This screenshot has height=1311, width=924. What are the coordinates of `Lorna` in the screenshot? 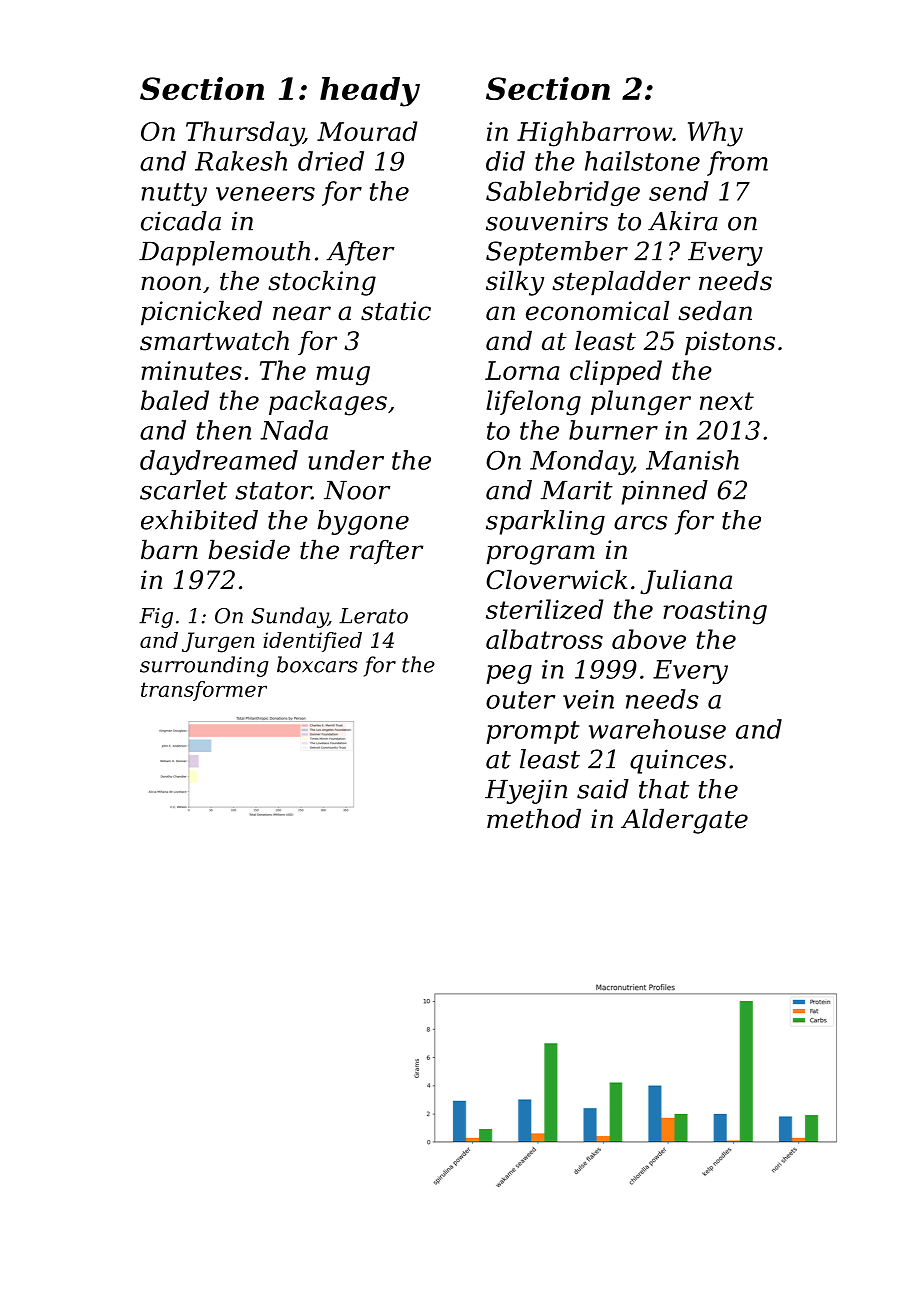 It's located at (522, 370).
